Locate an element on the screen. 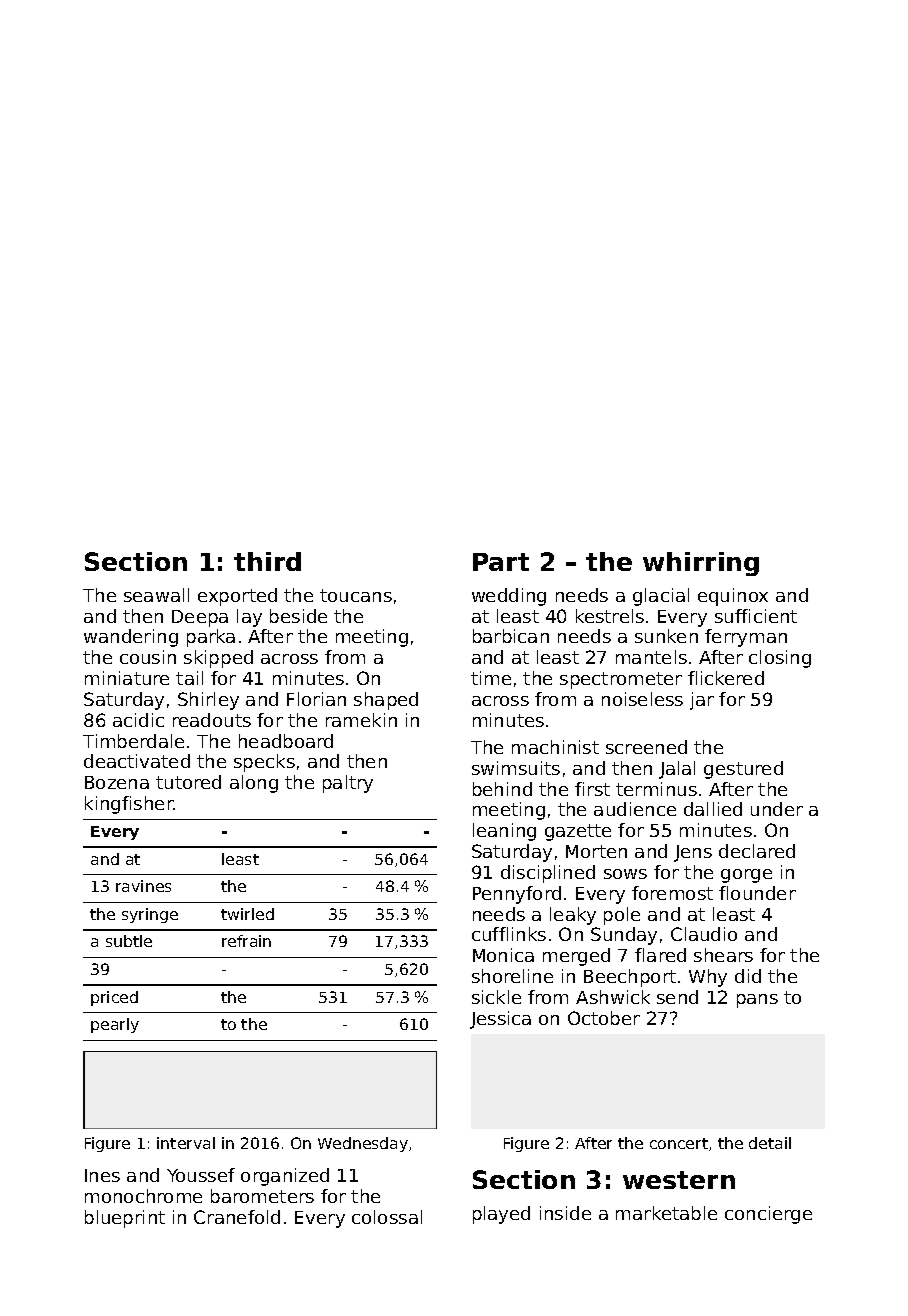  Bozena is located at coordinates (117, 782).
